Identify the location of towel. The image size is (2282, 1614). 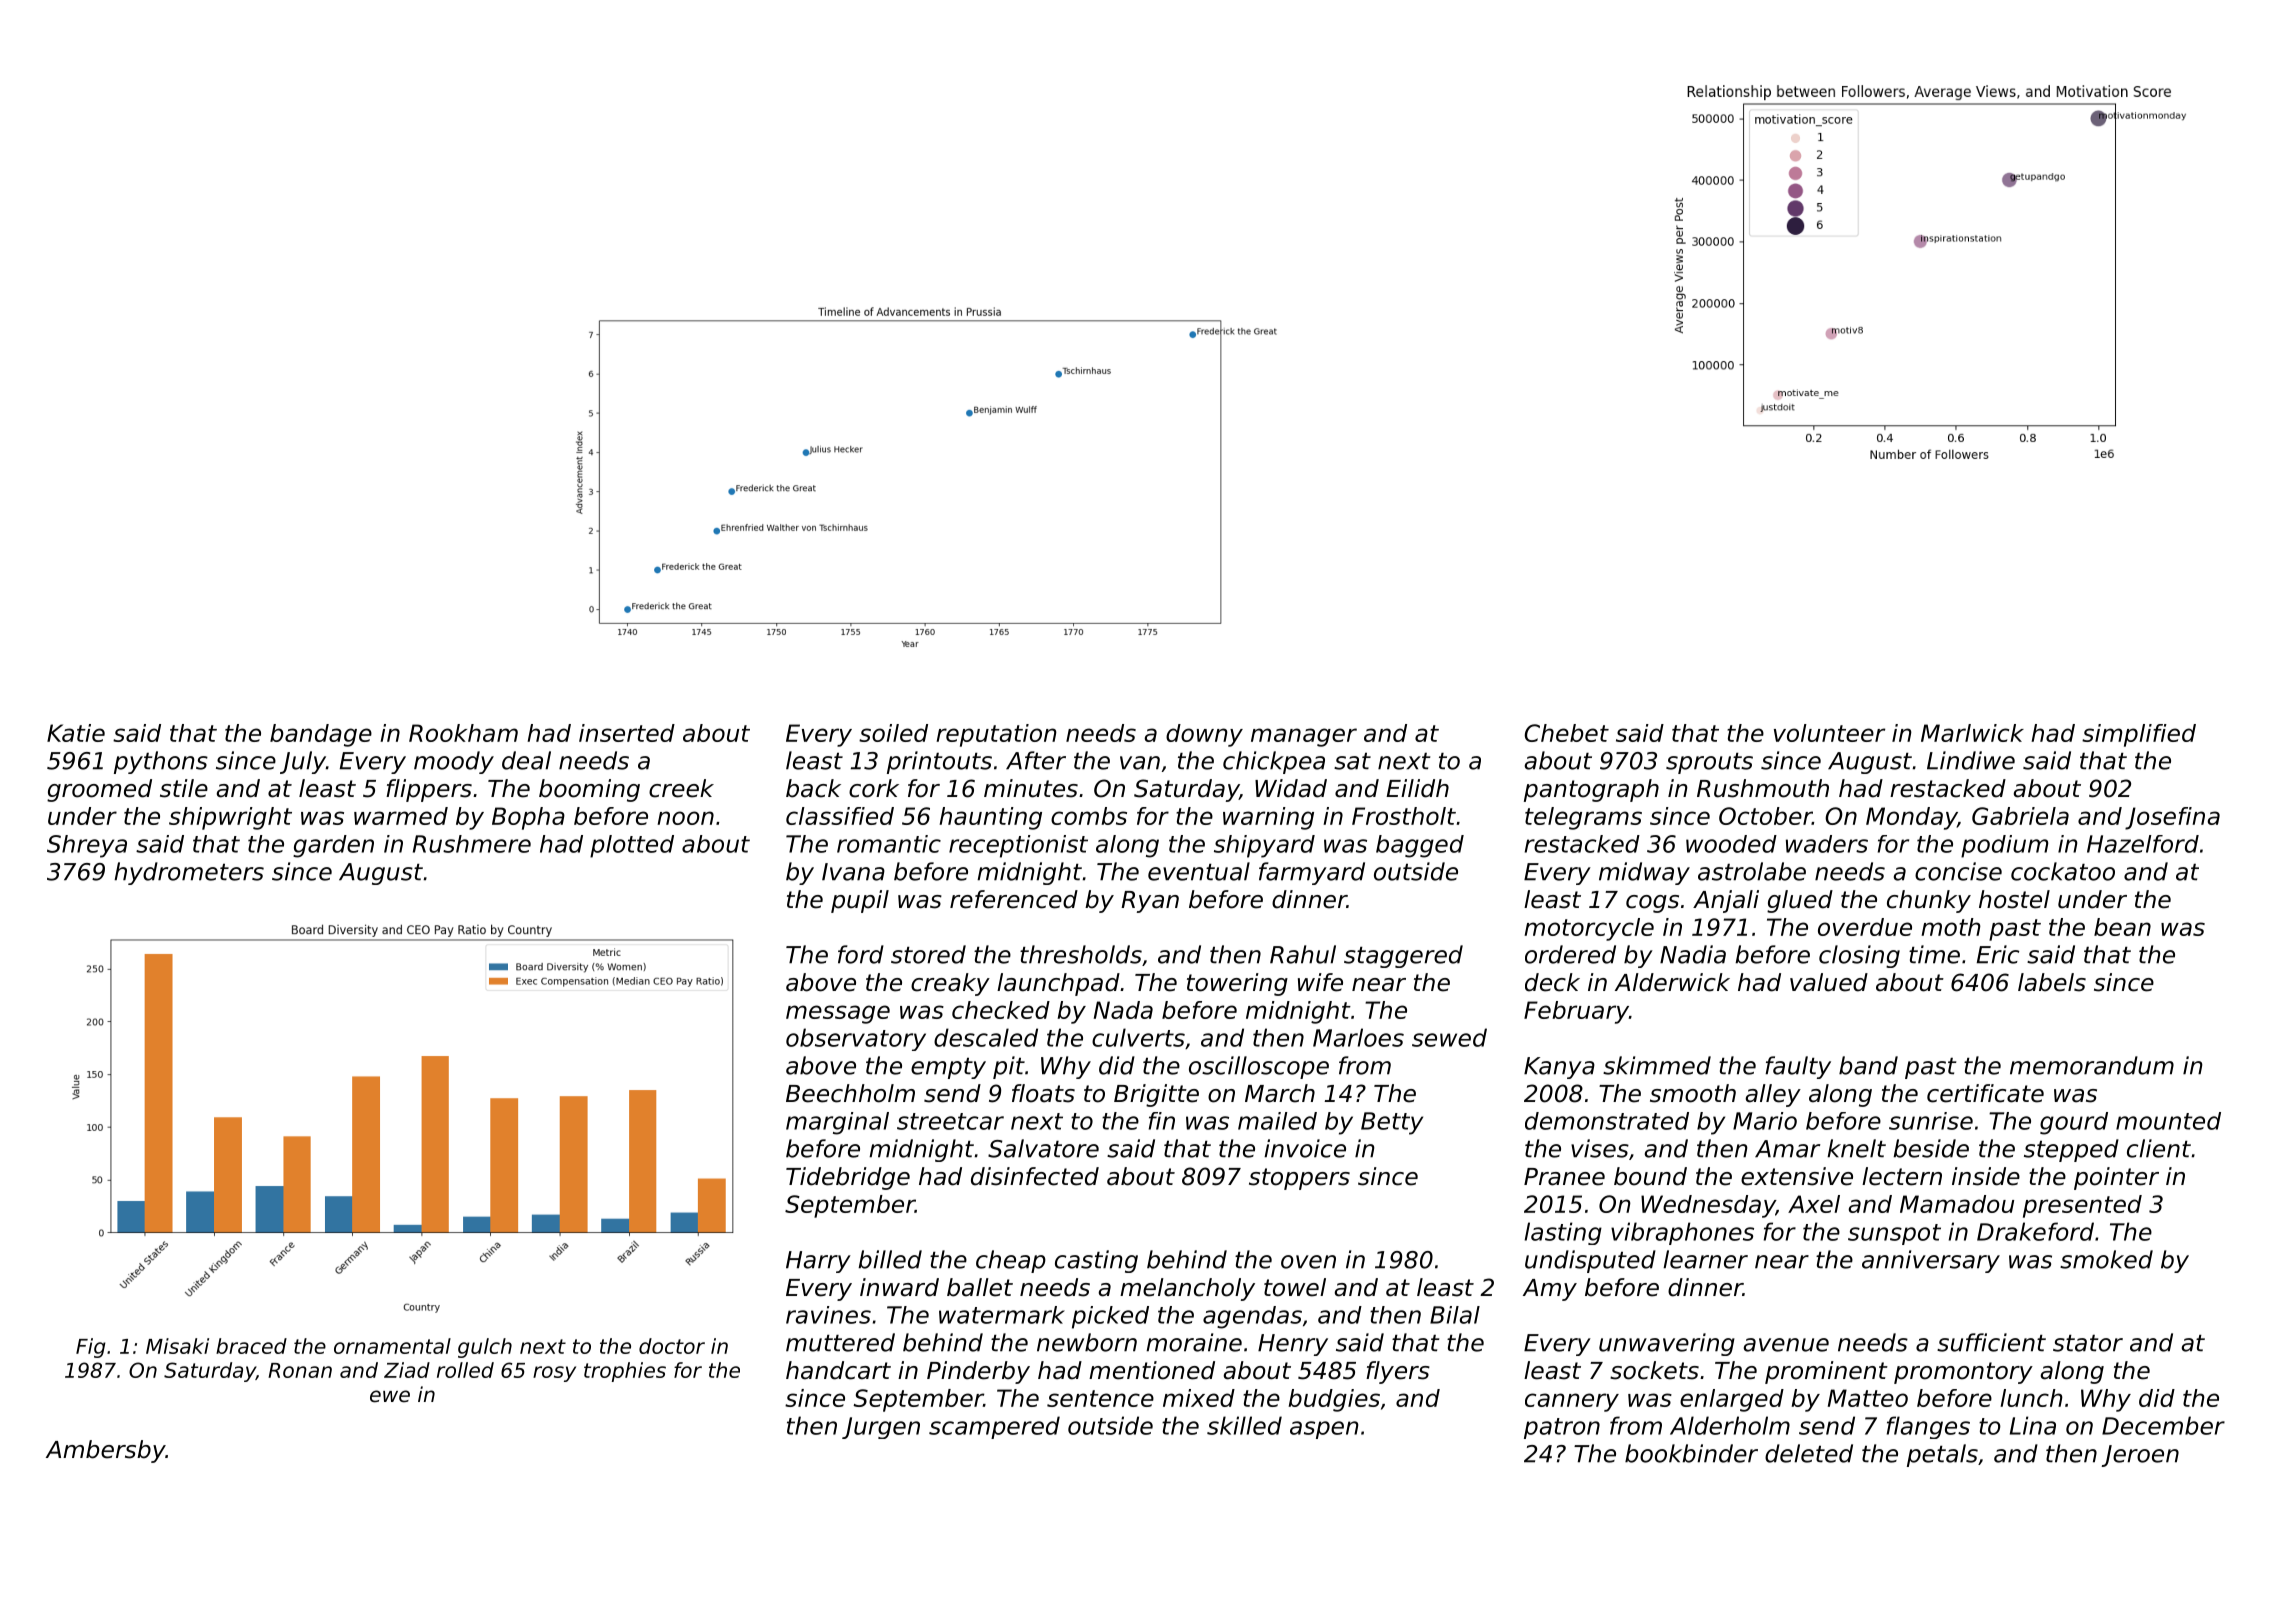
(1295, 1287).
